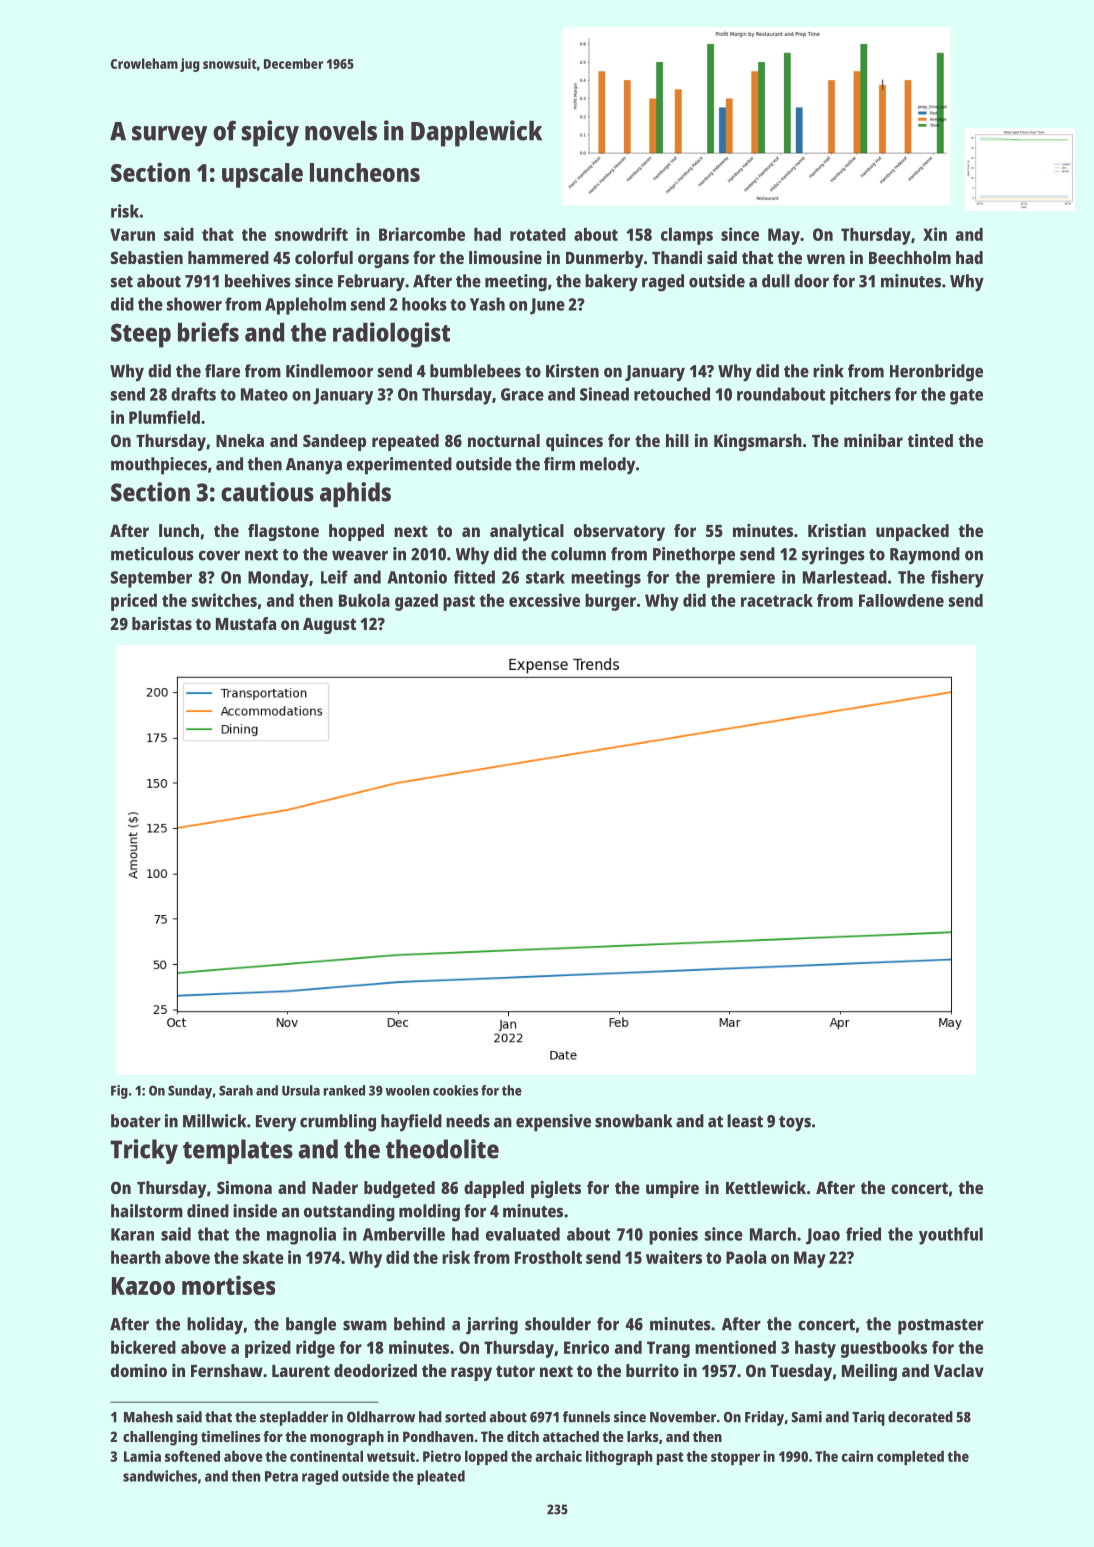  I want to click on beehives, so click(258, 281).
